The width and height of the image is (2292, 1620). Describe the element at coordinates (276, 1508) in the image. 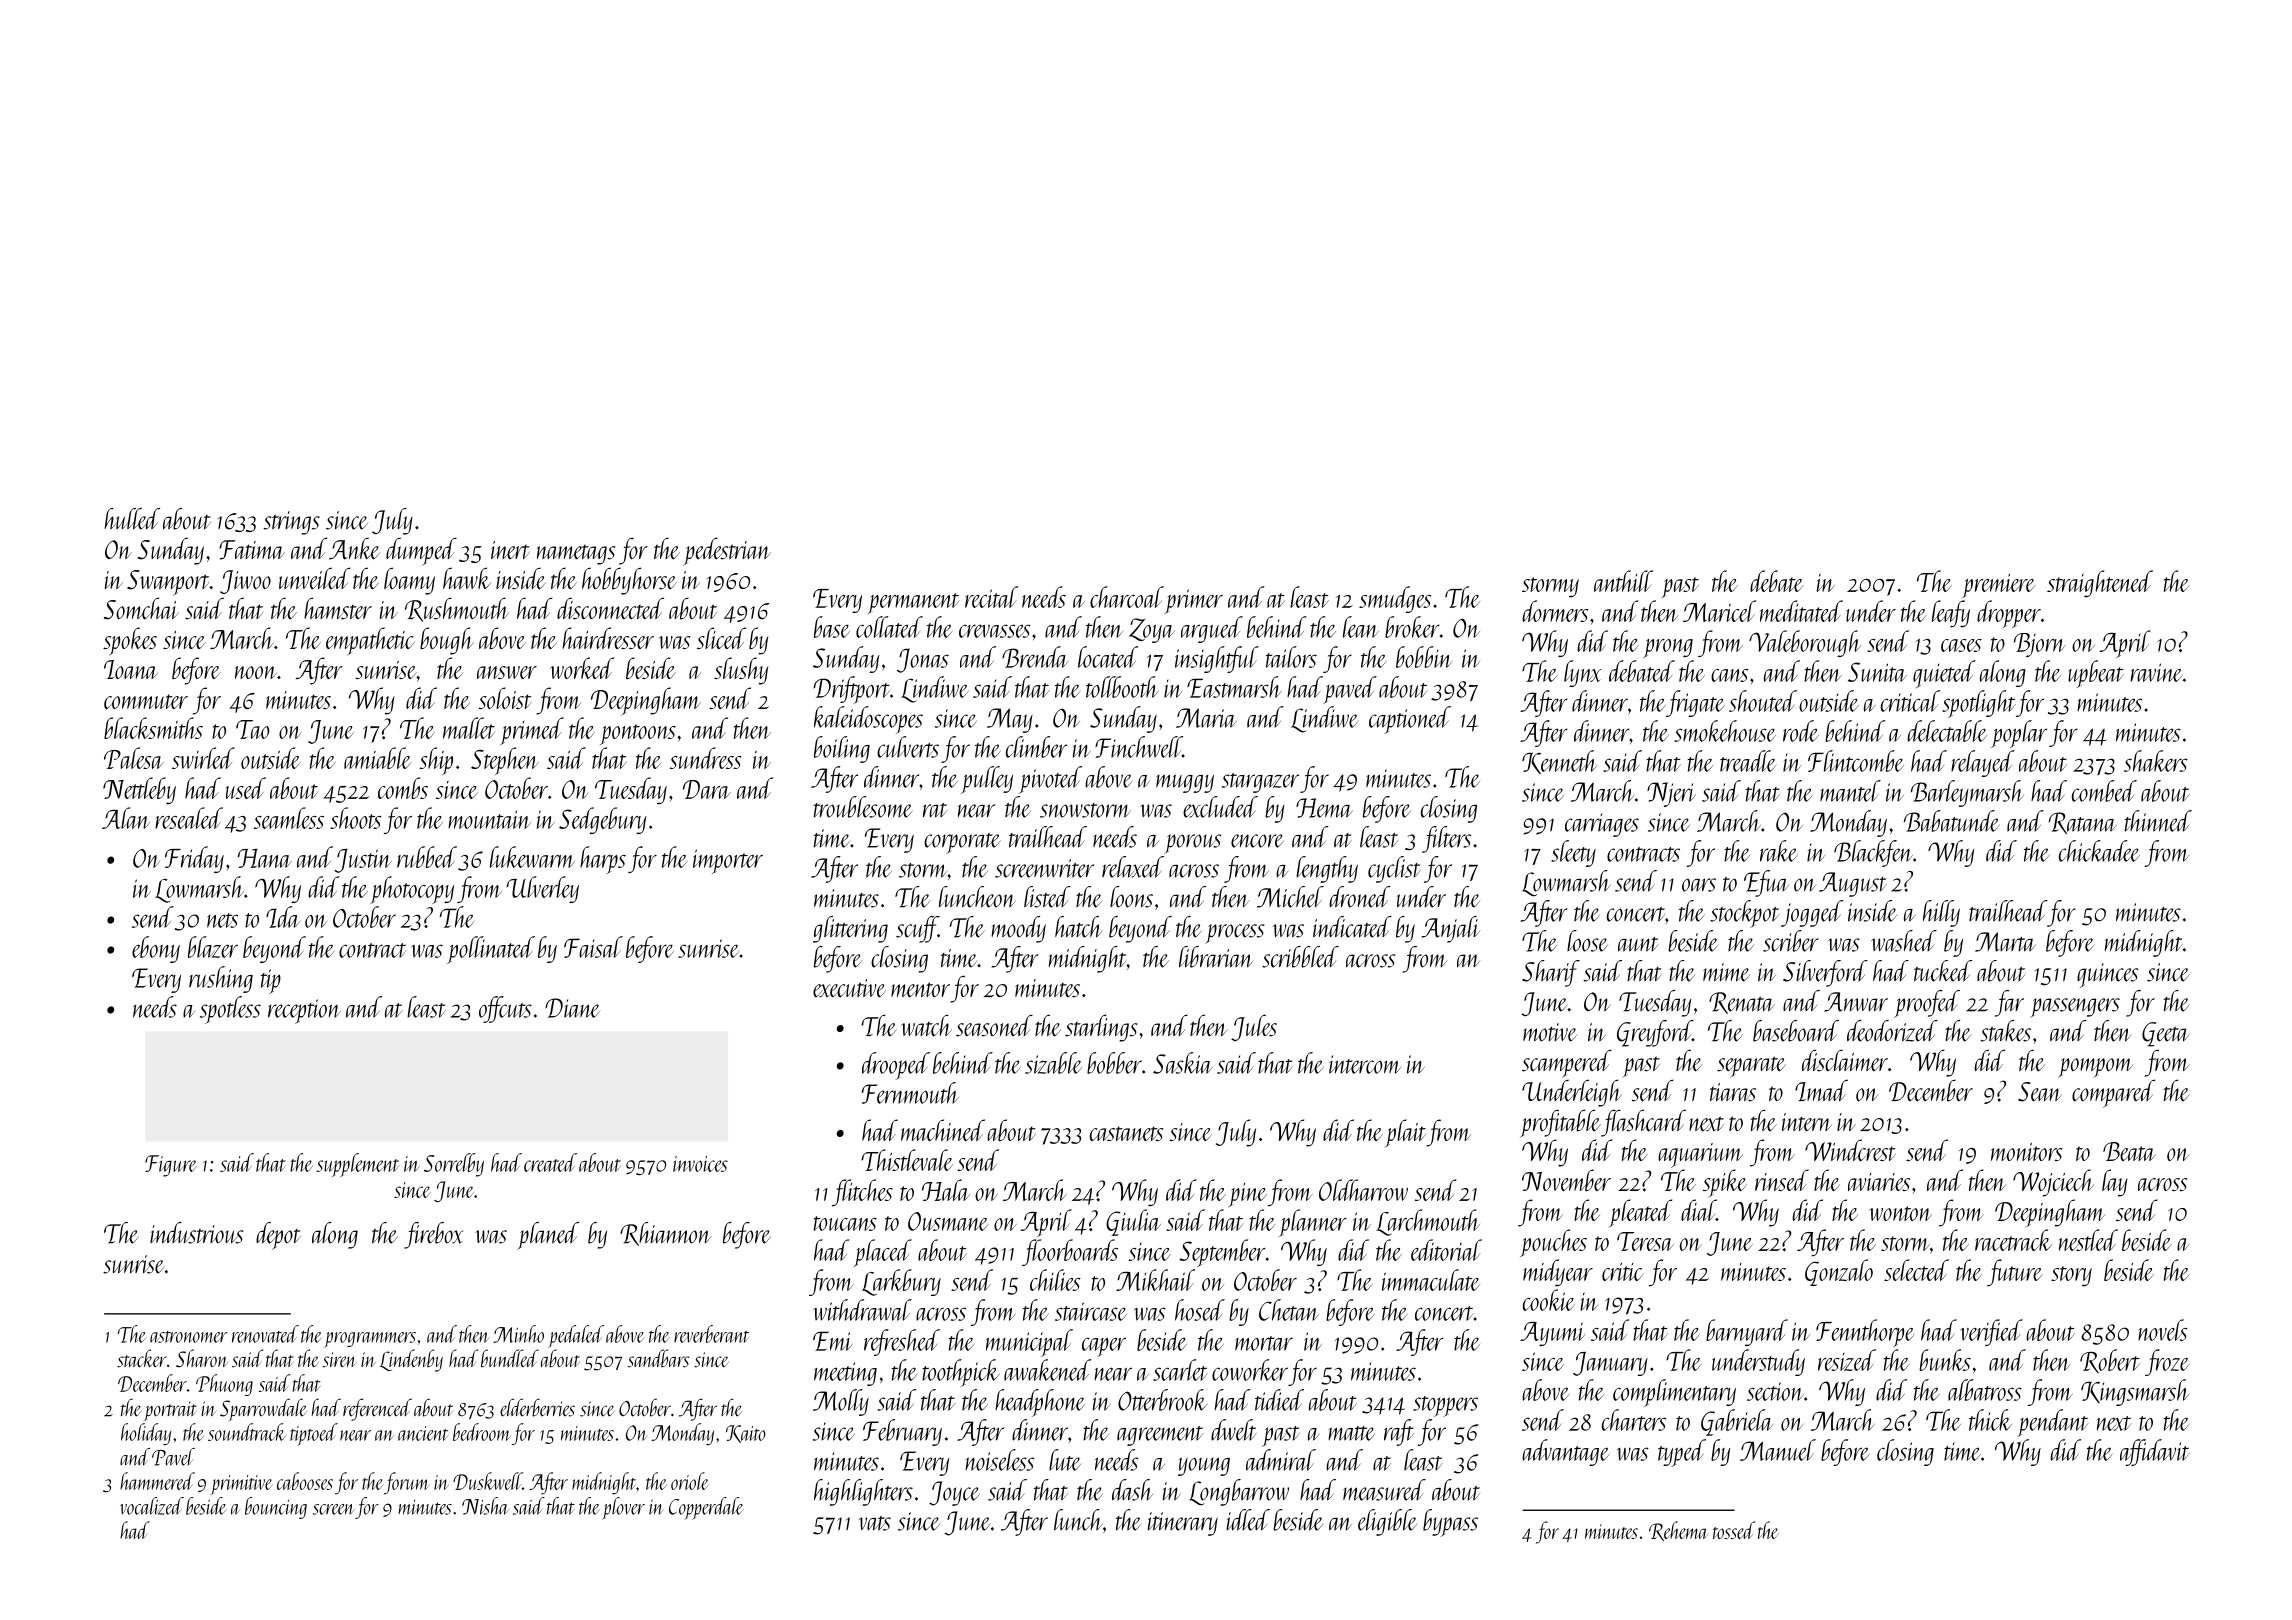

I see `bouncing` at that location.
